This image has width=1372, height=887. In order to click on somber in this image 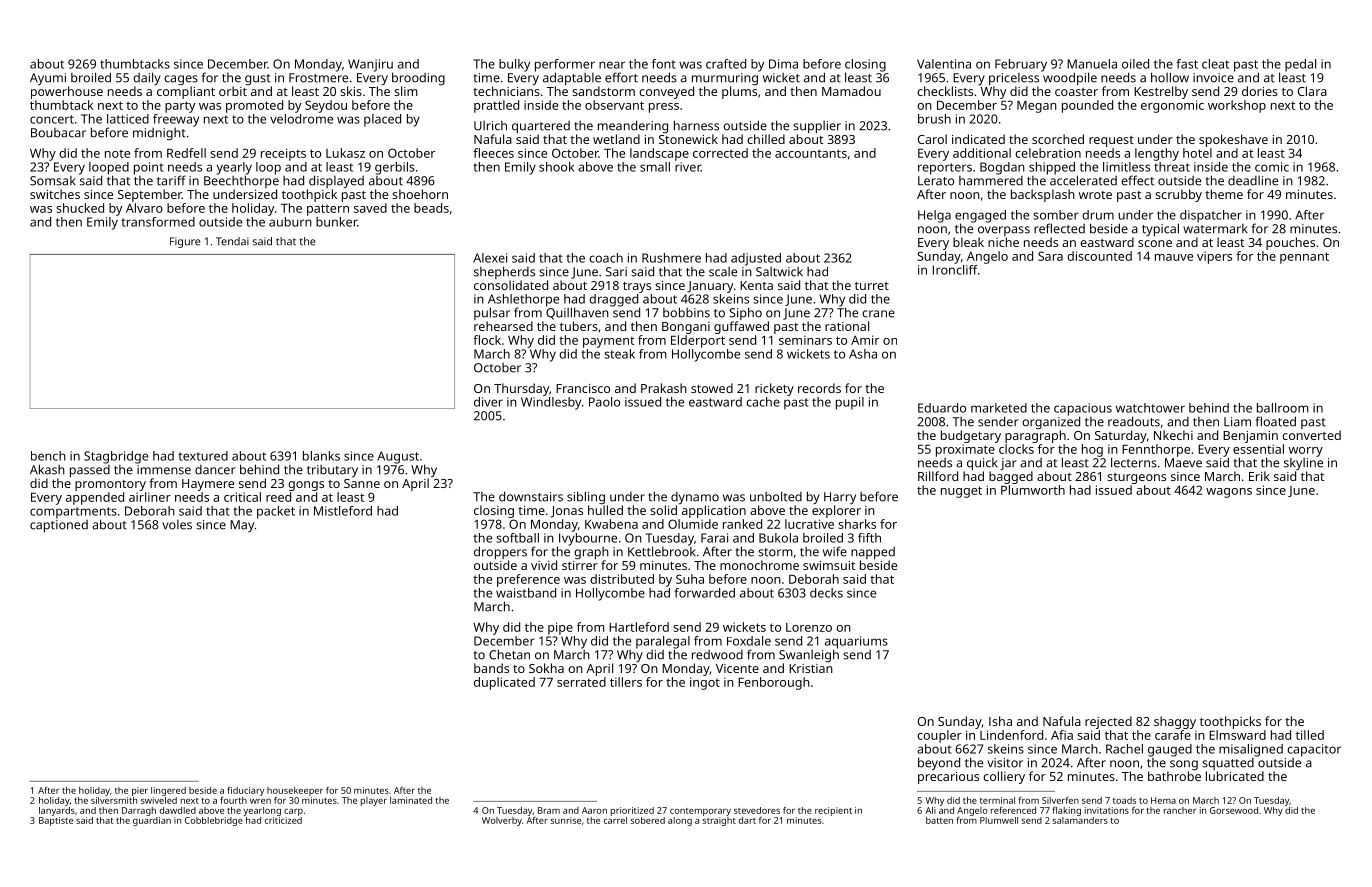, I will do `click(1056, 215)`.
